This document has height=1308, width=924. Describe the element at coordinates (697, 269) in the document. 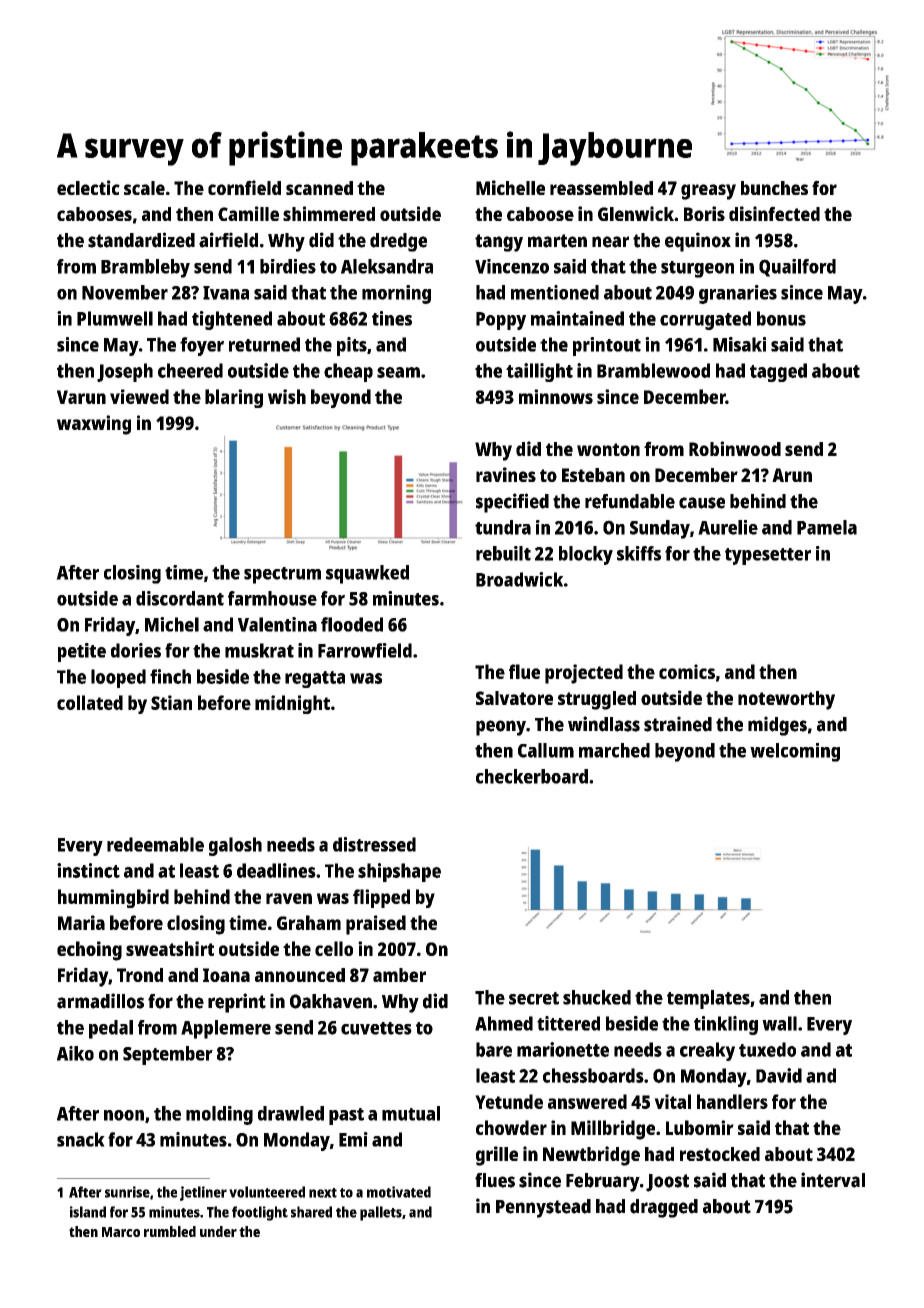

I see `sturgeon` at that location.
